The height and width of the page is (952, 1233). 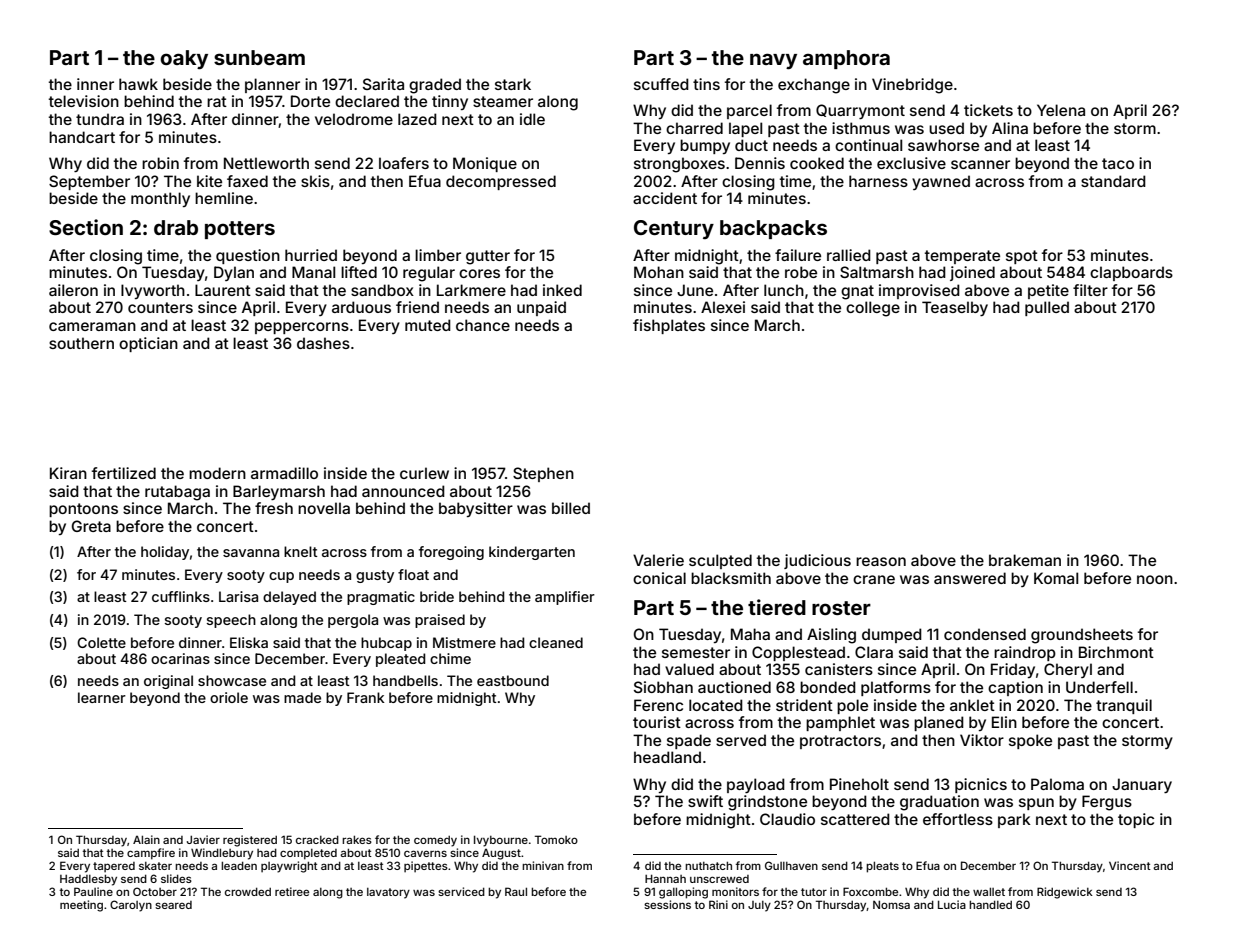 What do you see at coordinates (501, 854) in the page?
I see `August` at bounding box center [501, 854].
